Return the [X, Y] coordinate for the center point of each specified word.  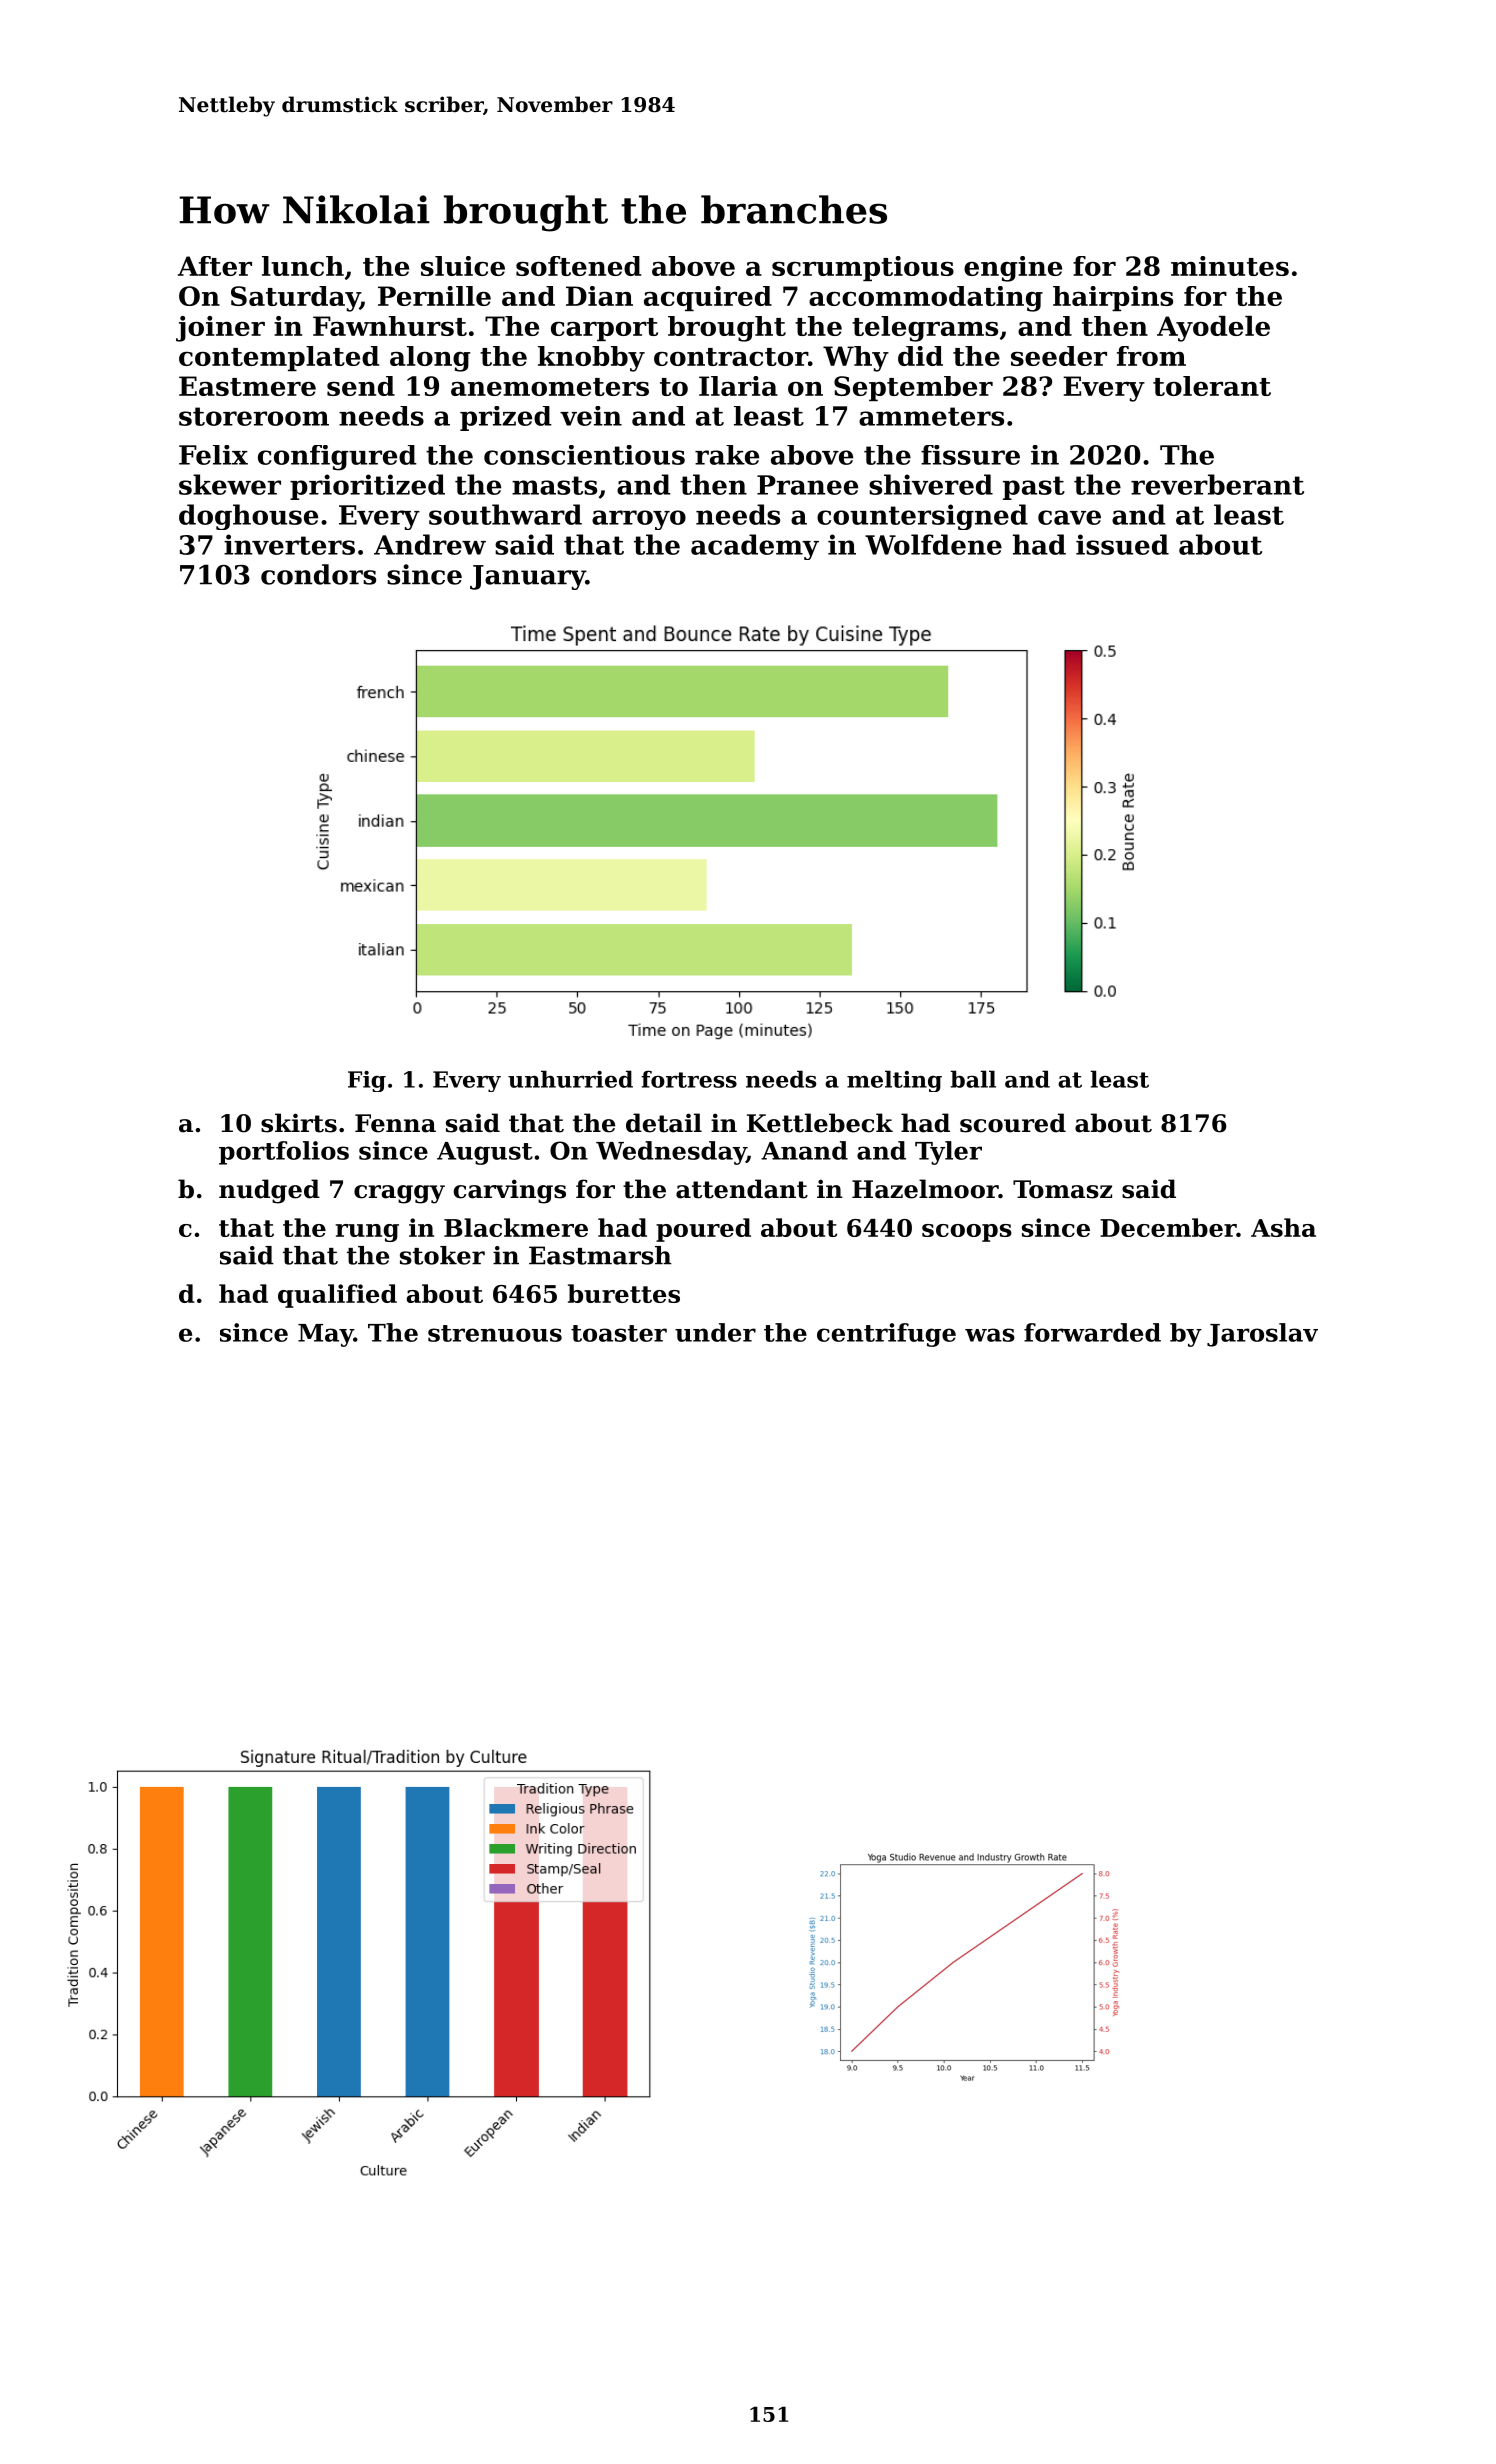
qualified [337, 1296]
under [715, 1332]
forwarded [1092, 1332]
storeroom [254, 416]
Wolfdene [933, 544]
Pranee [807, 485]
